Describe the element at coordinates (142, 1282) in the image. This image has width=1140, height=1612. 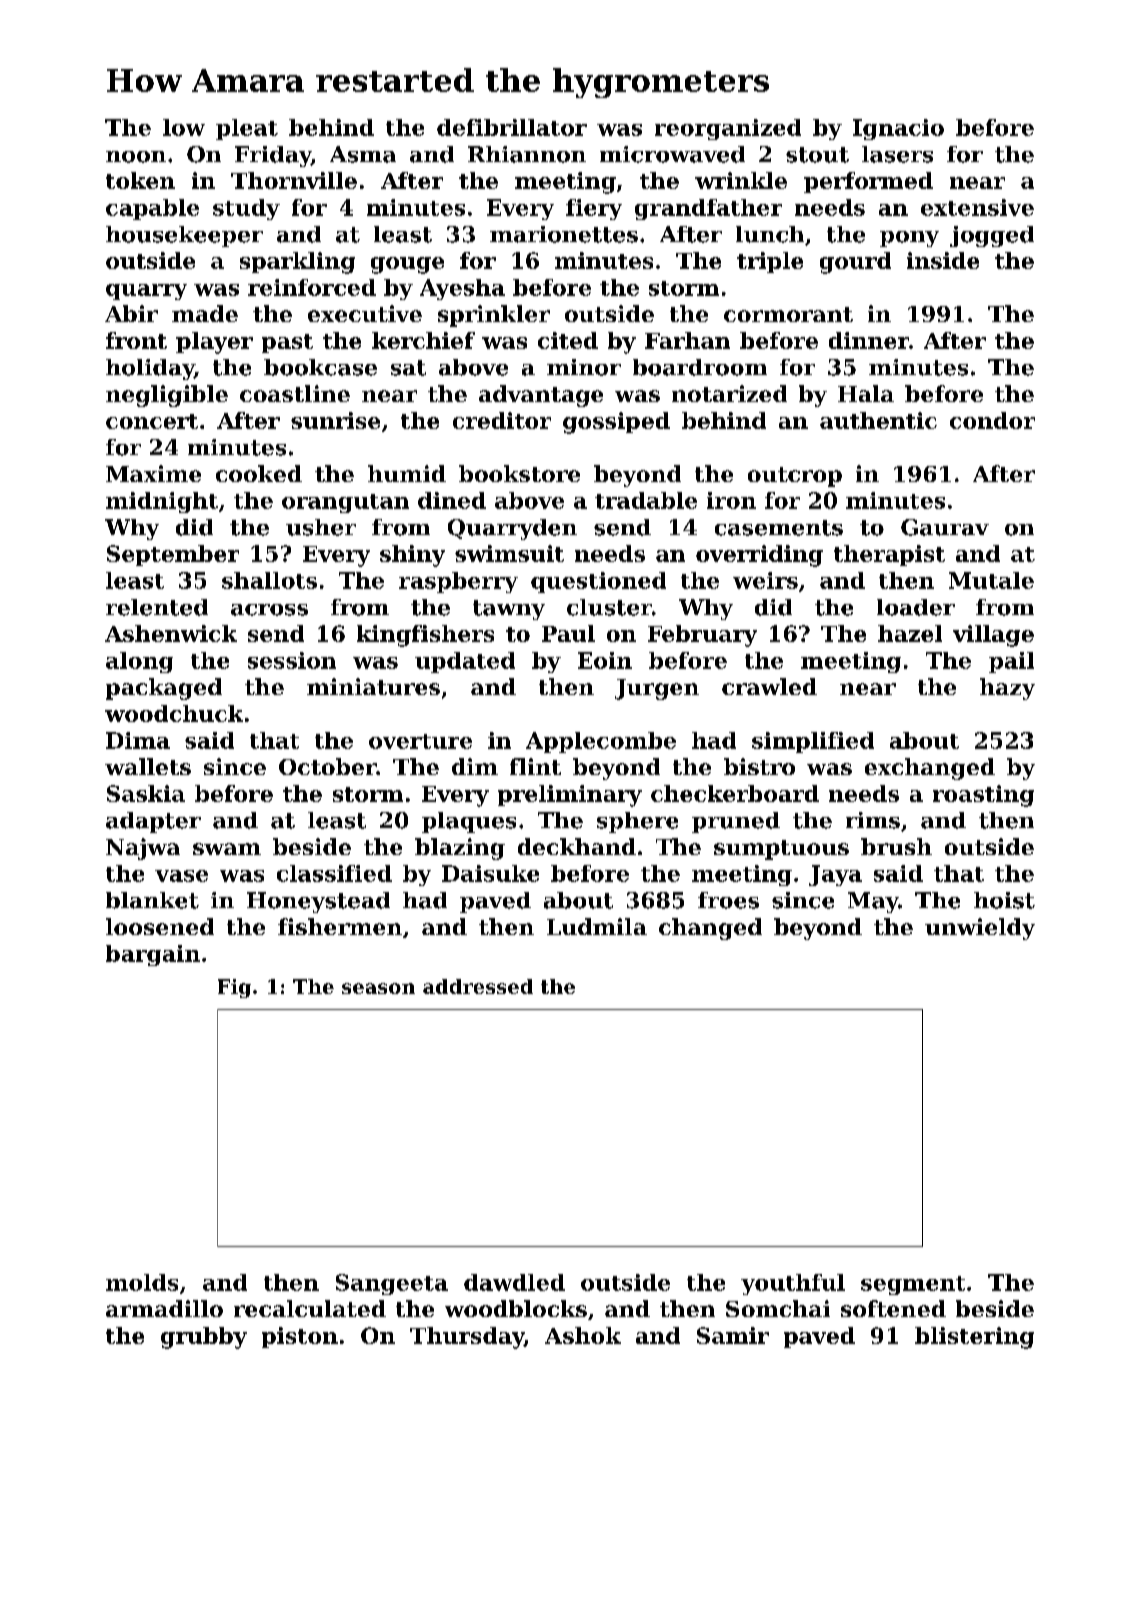
I see `molds` at that location.
